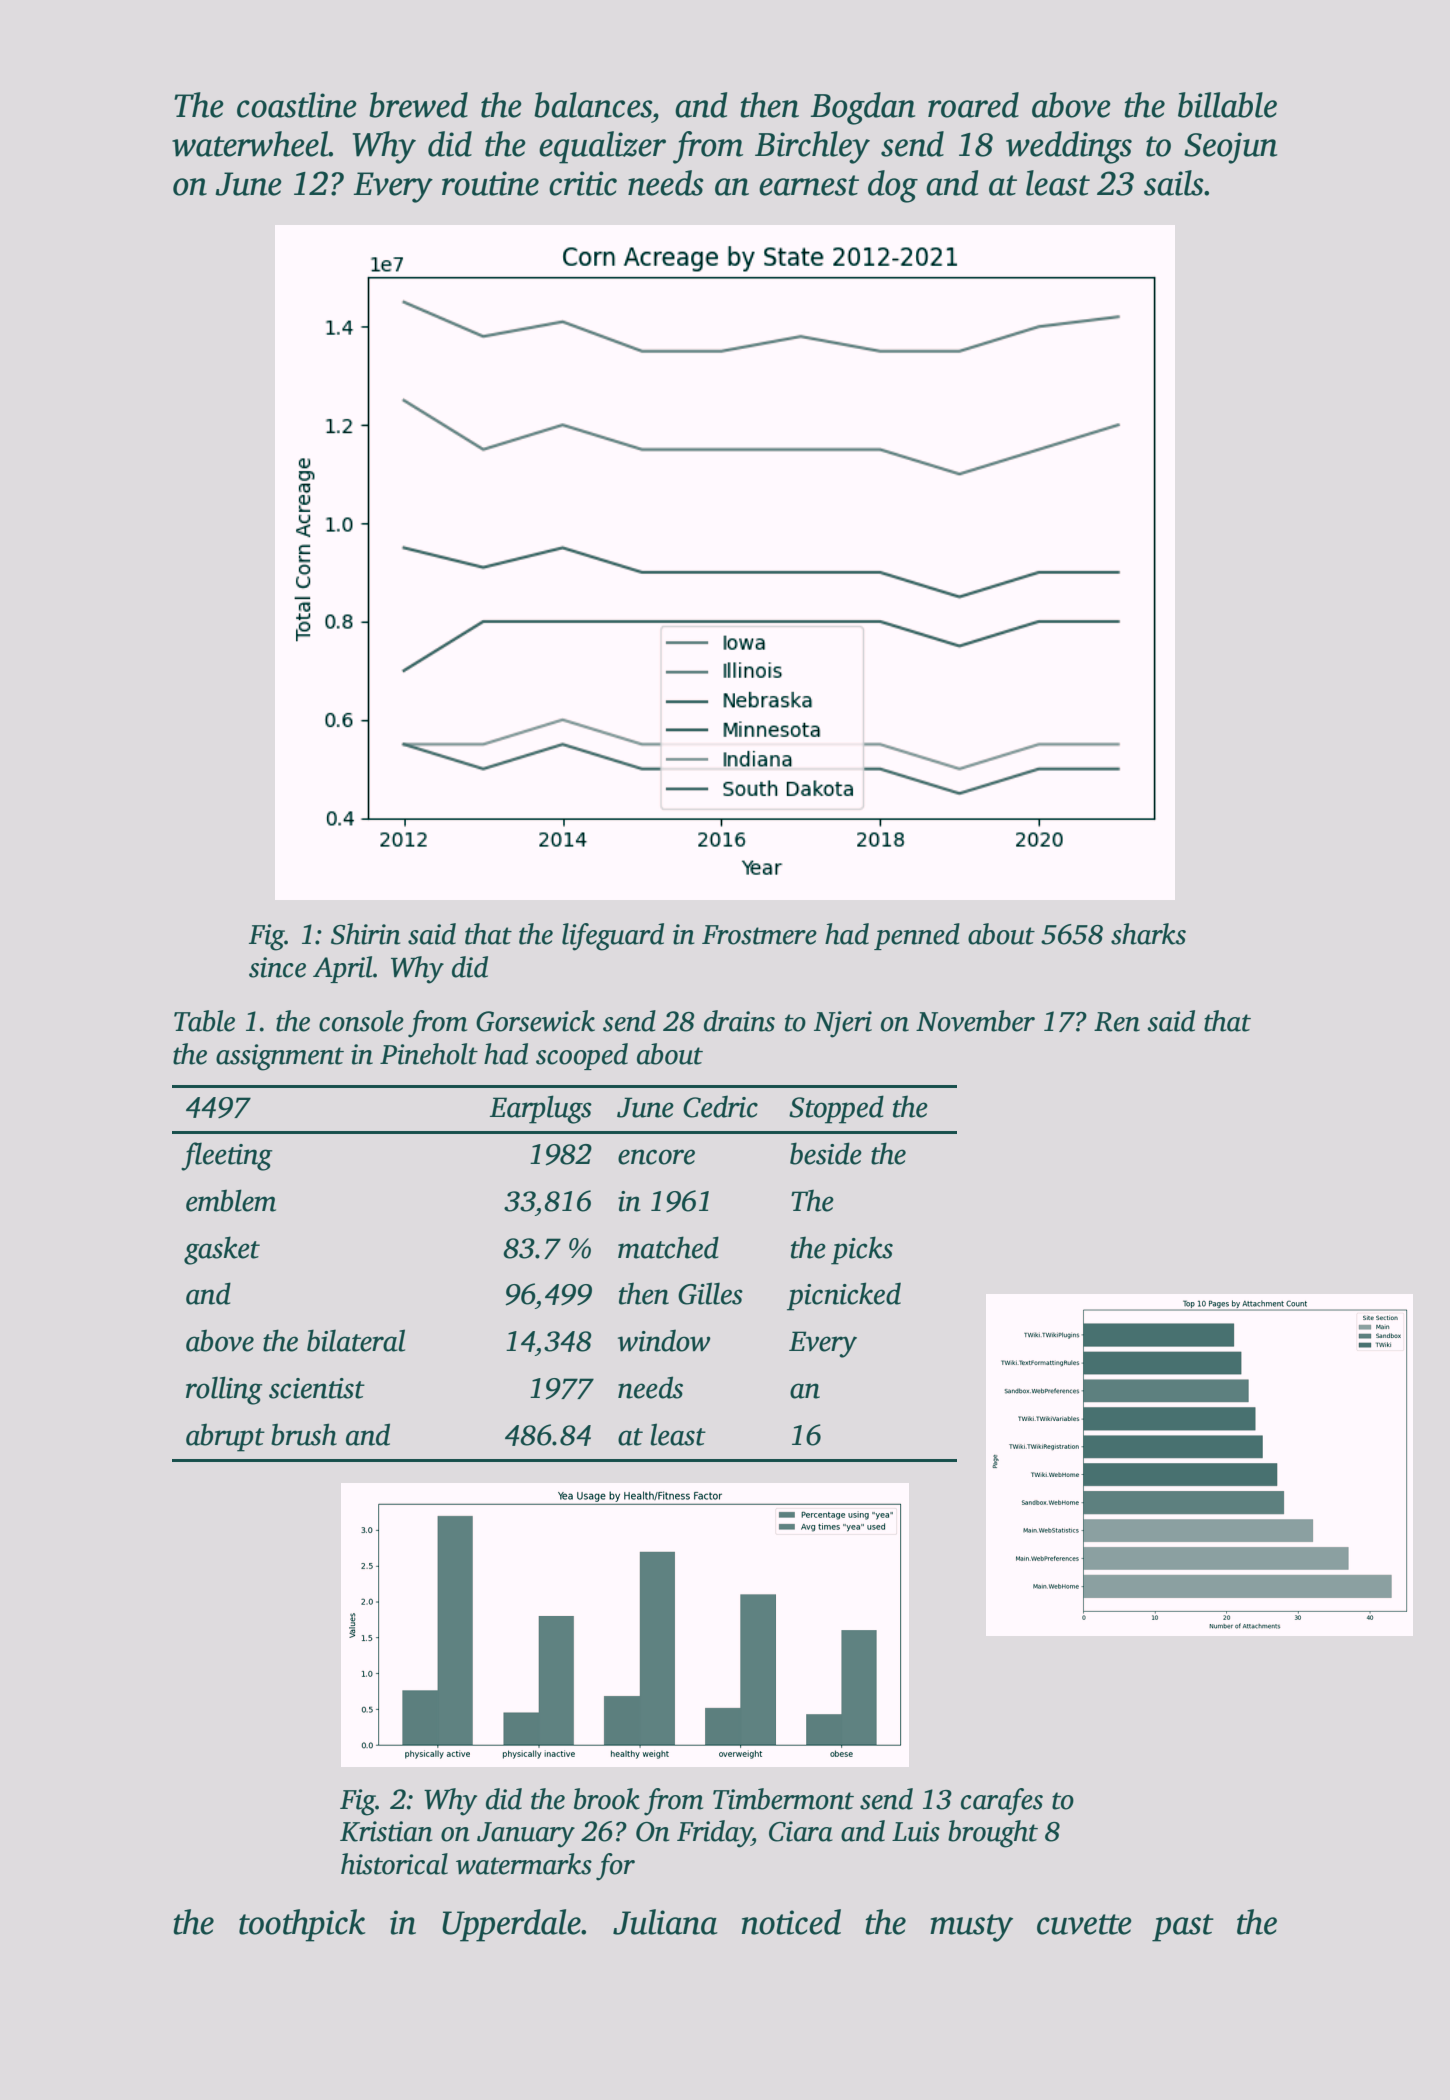 Image resolution: width=1450 pixels, height=2100 pixels. I want to click on brook, so click(607, 1799).
